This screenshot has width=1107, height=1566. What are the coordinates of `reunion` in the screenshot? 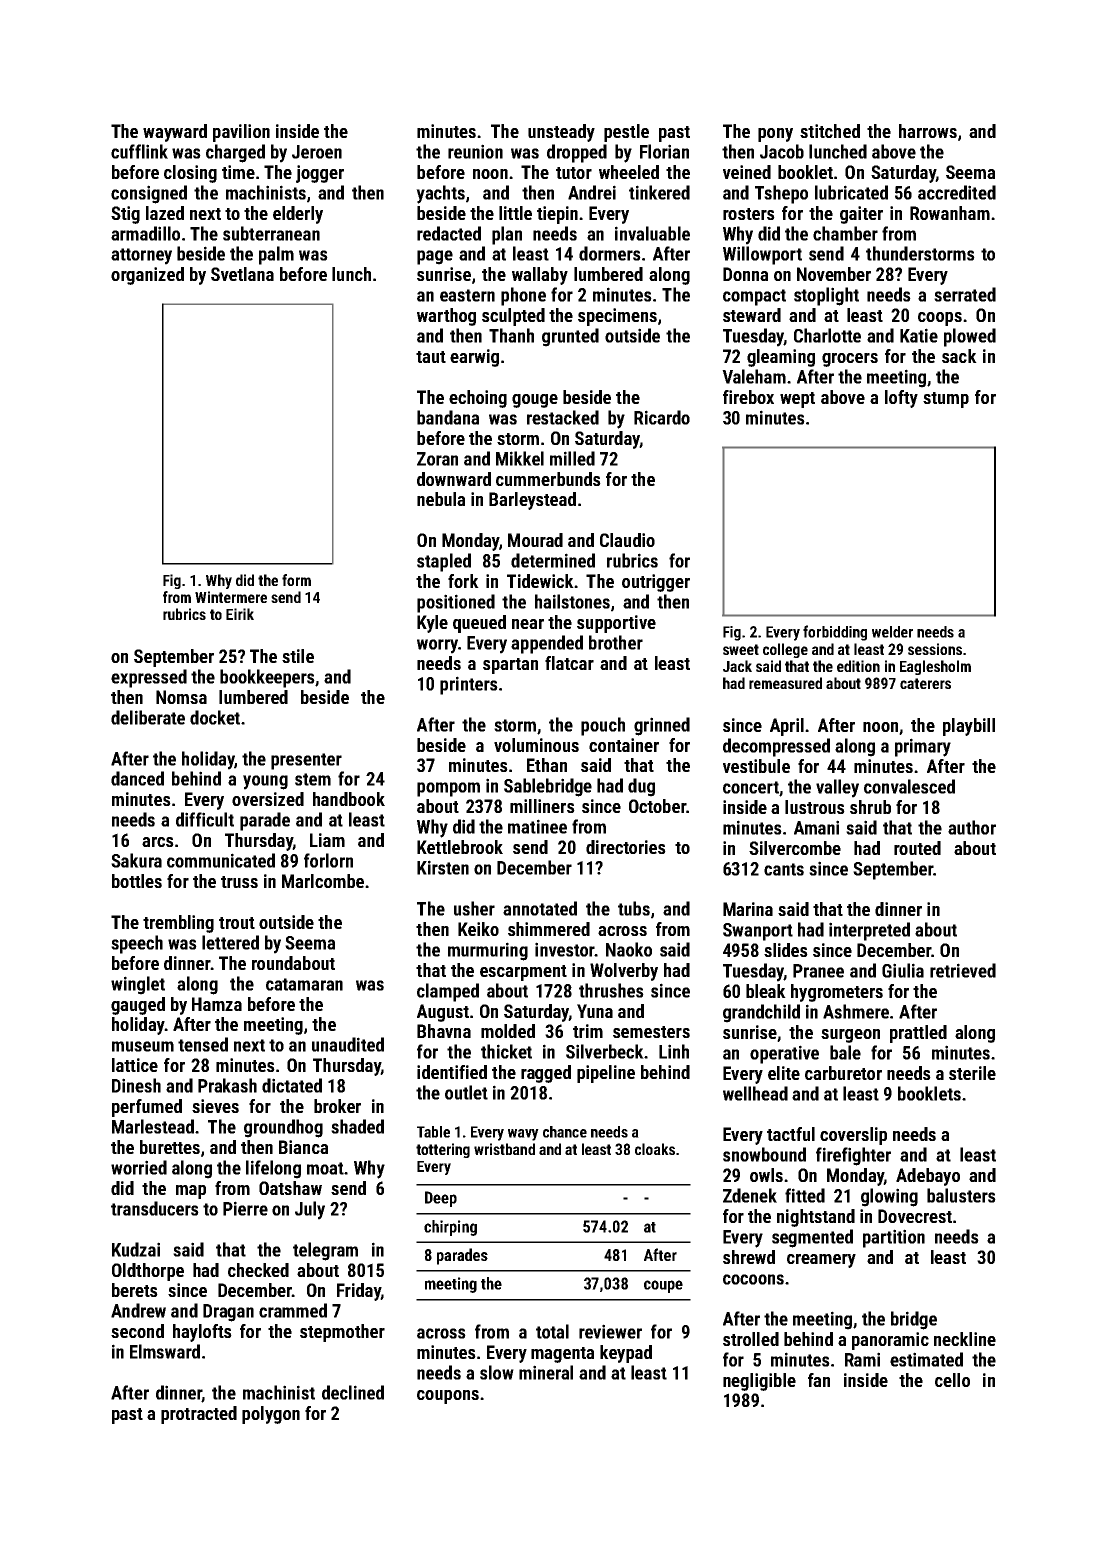 It's located at (475, 151).
